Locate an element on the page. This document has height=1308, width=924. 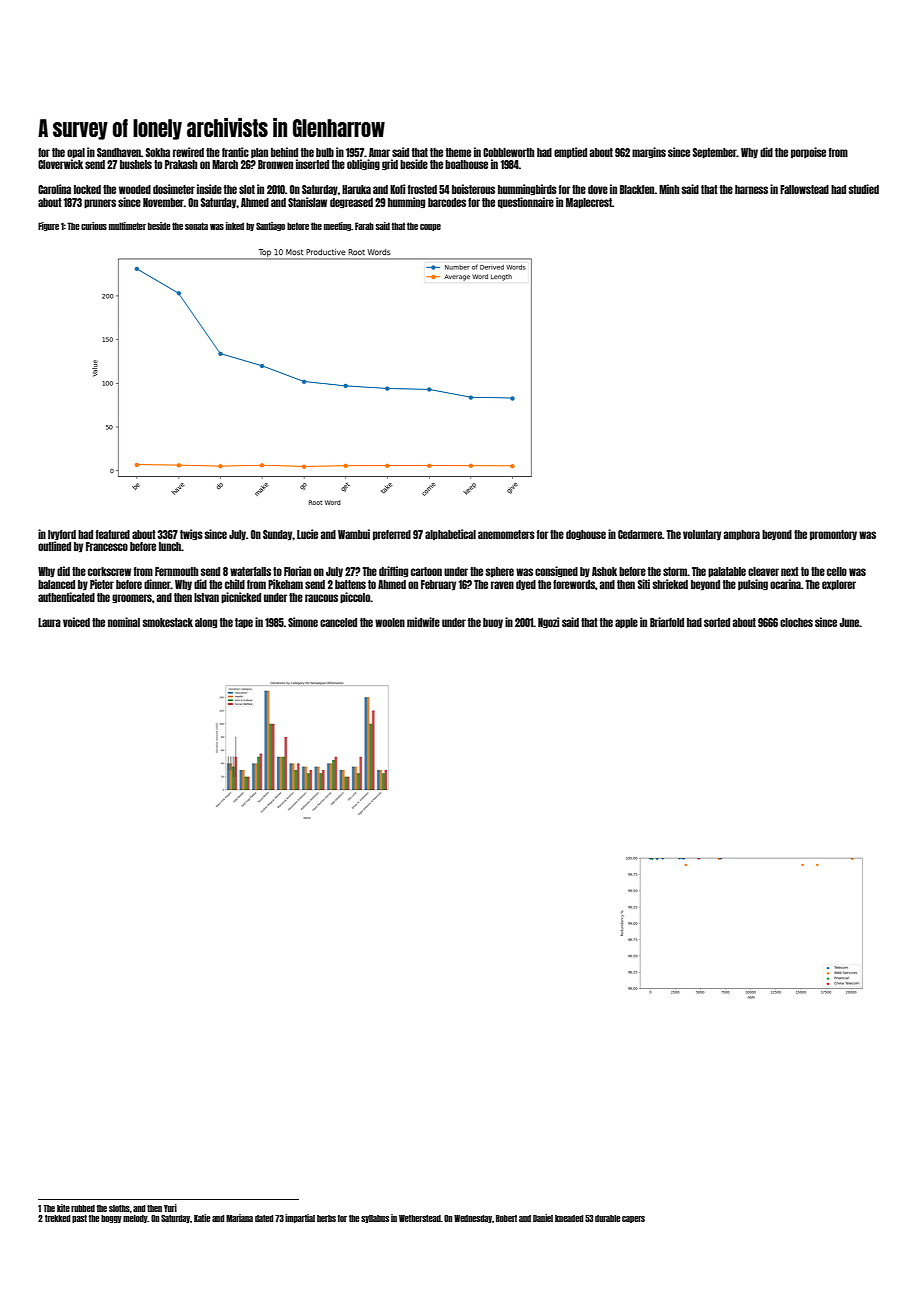
dated is located at coordinates (264, 1218).
